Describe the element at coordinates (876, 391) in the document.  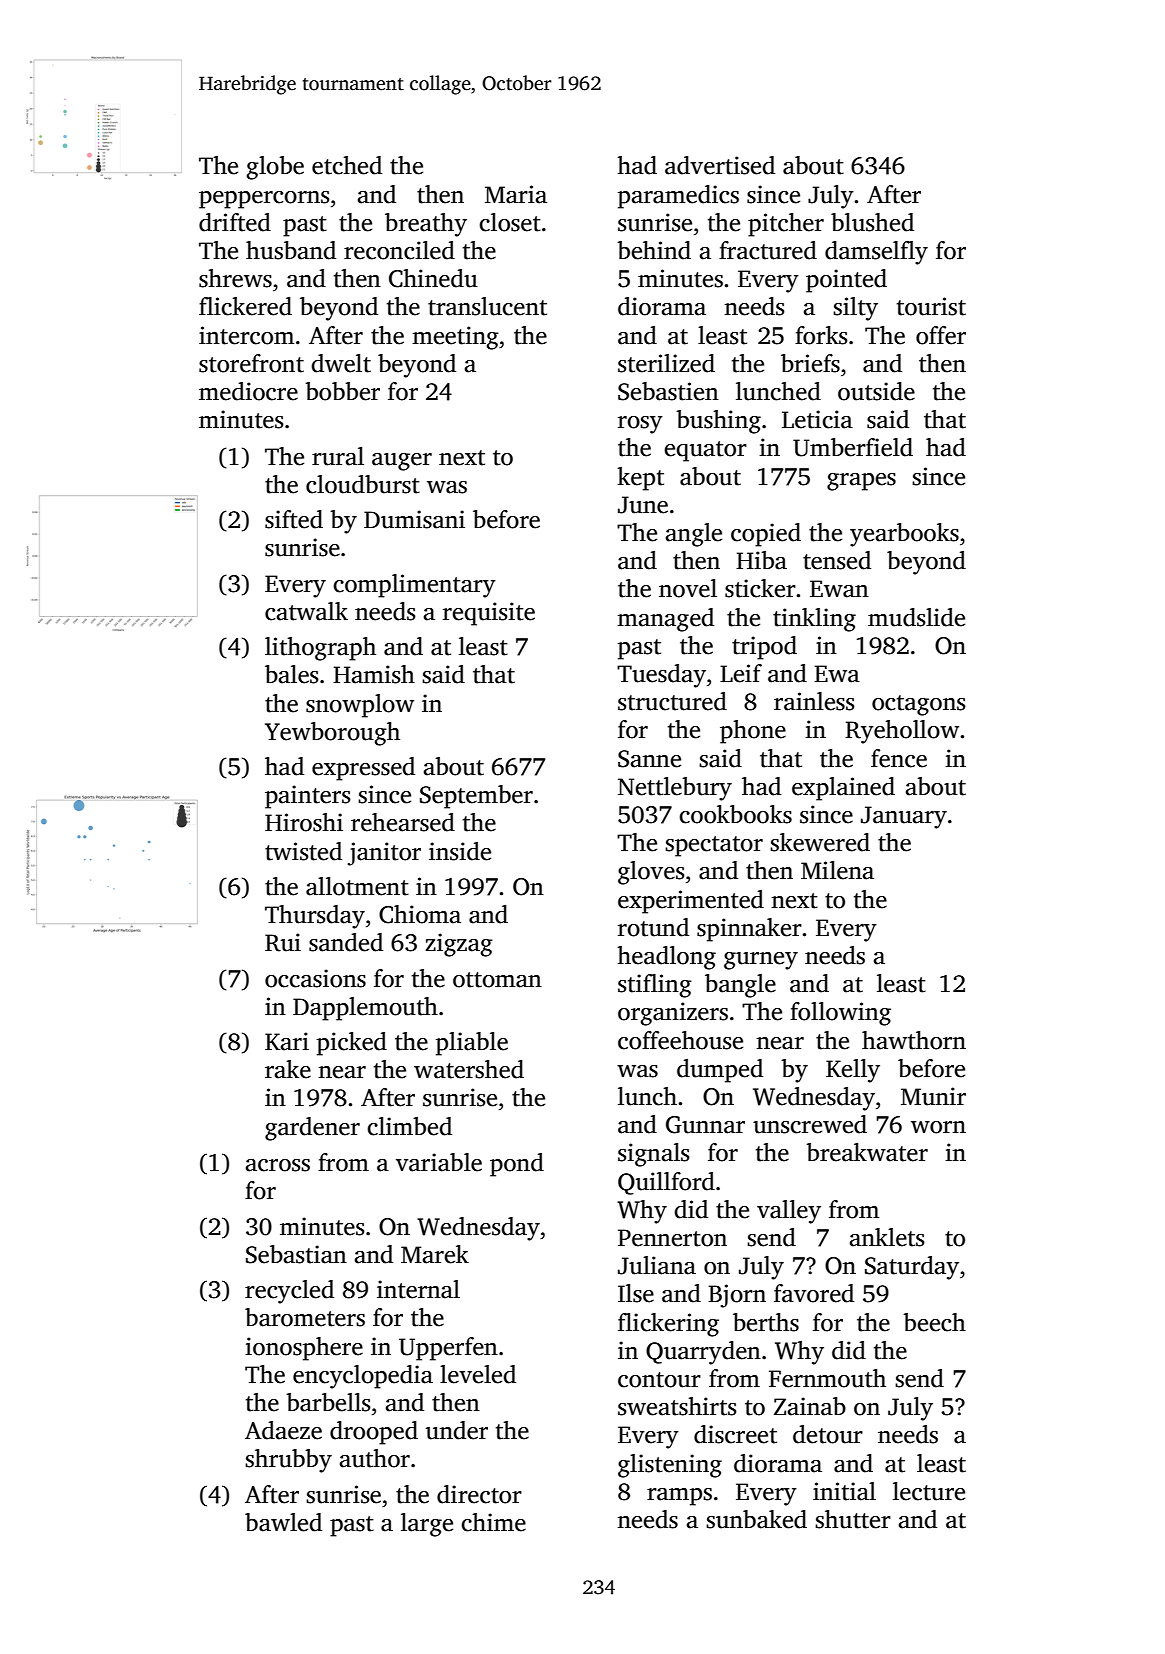
I see `outside` at that location.
